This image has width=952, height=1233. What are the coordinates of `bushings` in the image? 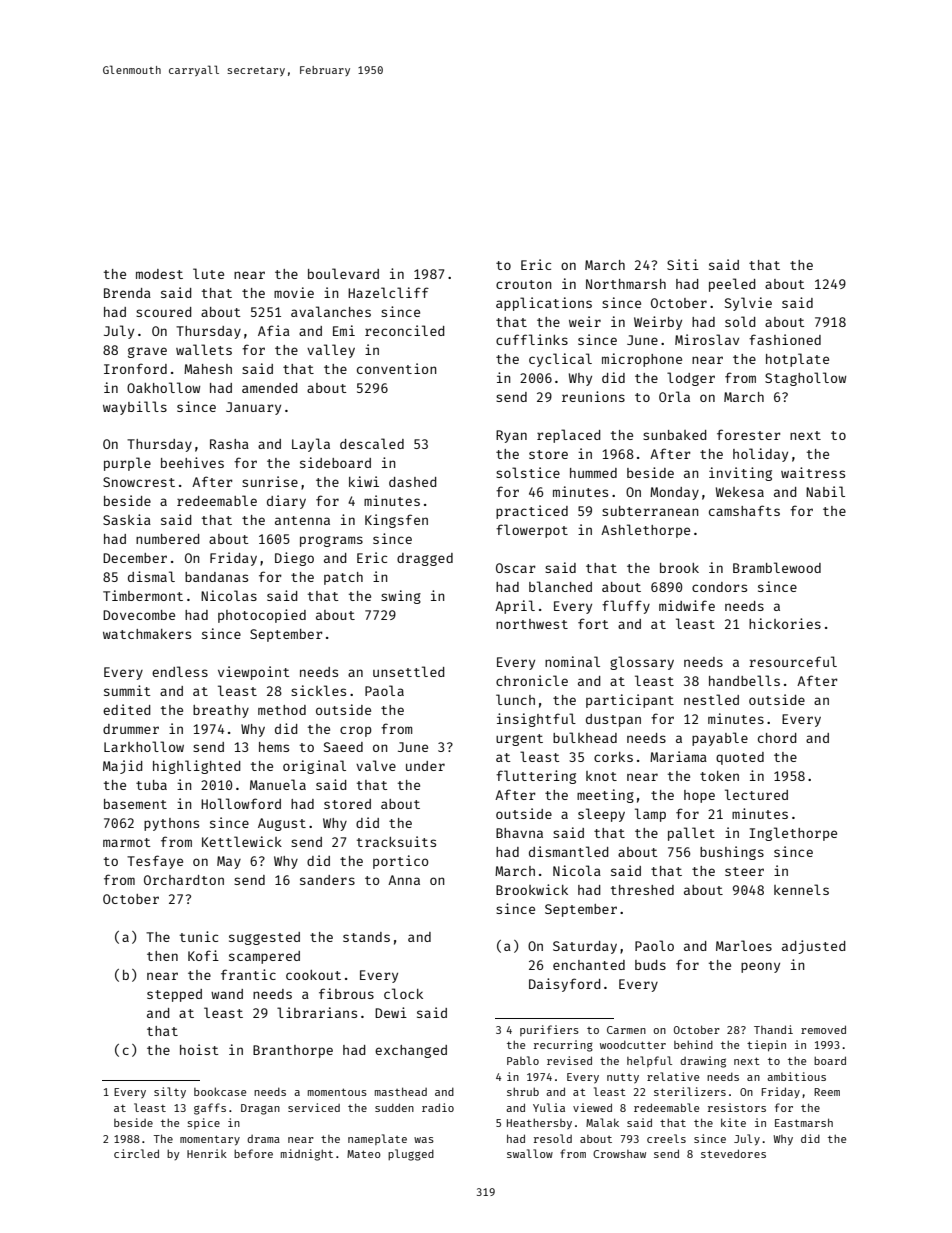 It's located at (732, 853).
